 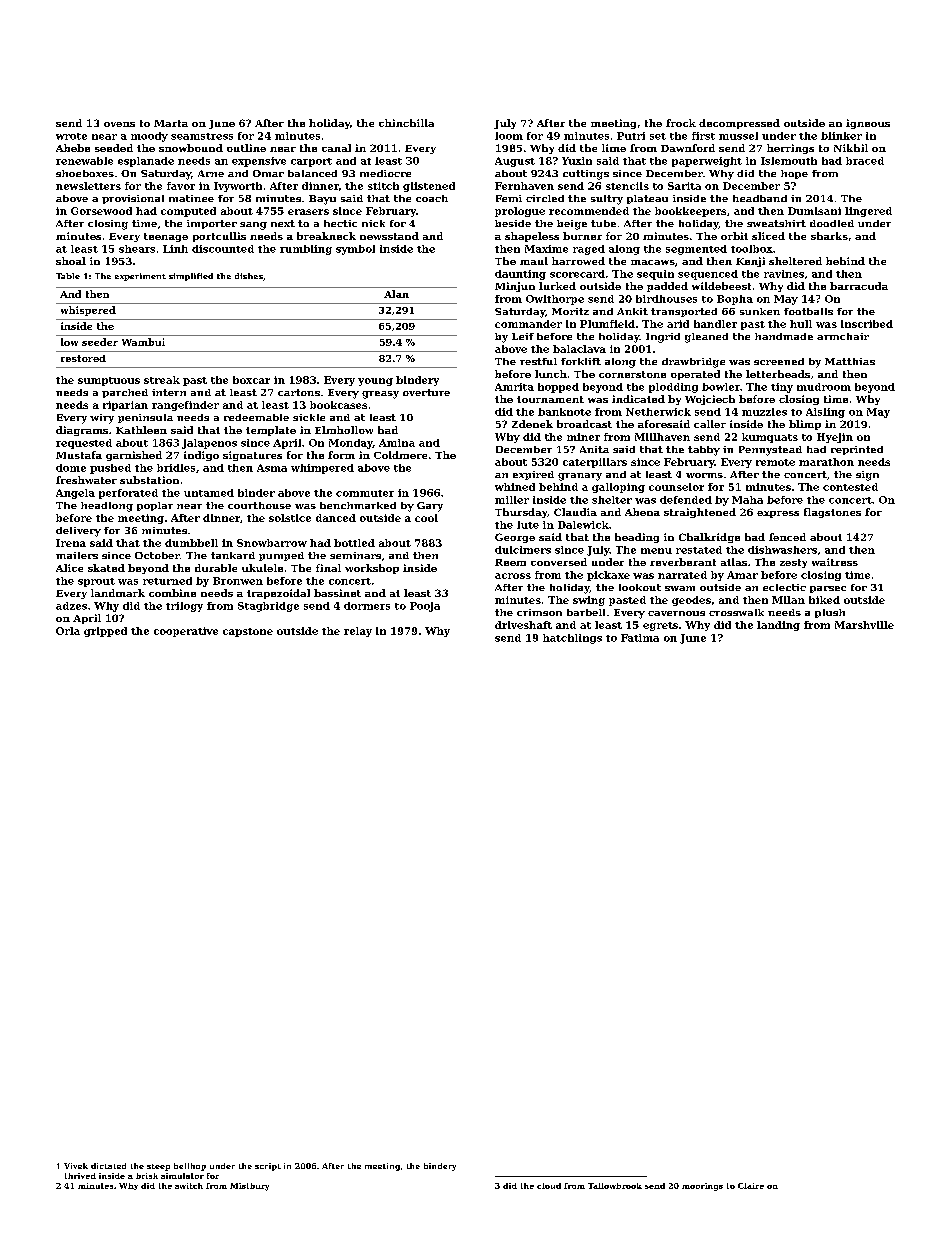 What do you see at coordinates (171, 123) in the document?
I see `Marta` at bounding box center [171, 123].
